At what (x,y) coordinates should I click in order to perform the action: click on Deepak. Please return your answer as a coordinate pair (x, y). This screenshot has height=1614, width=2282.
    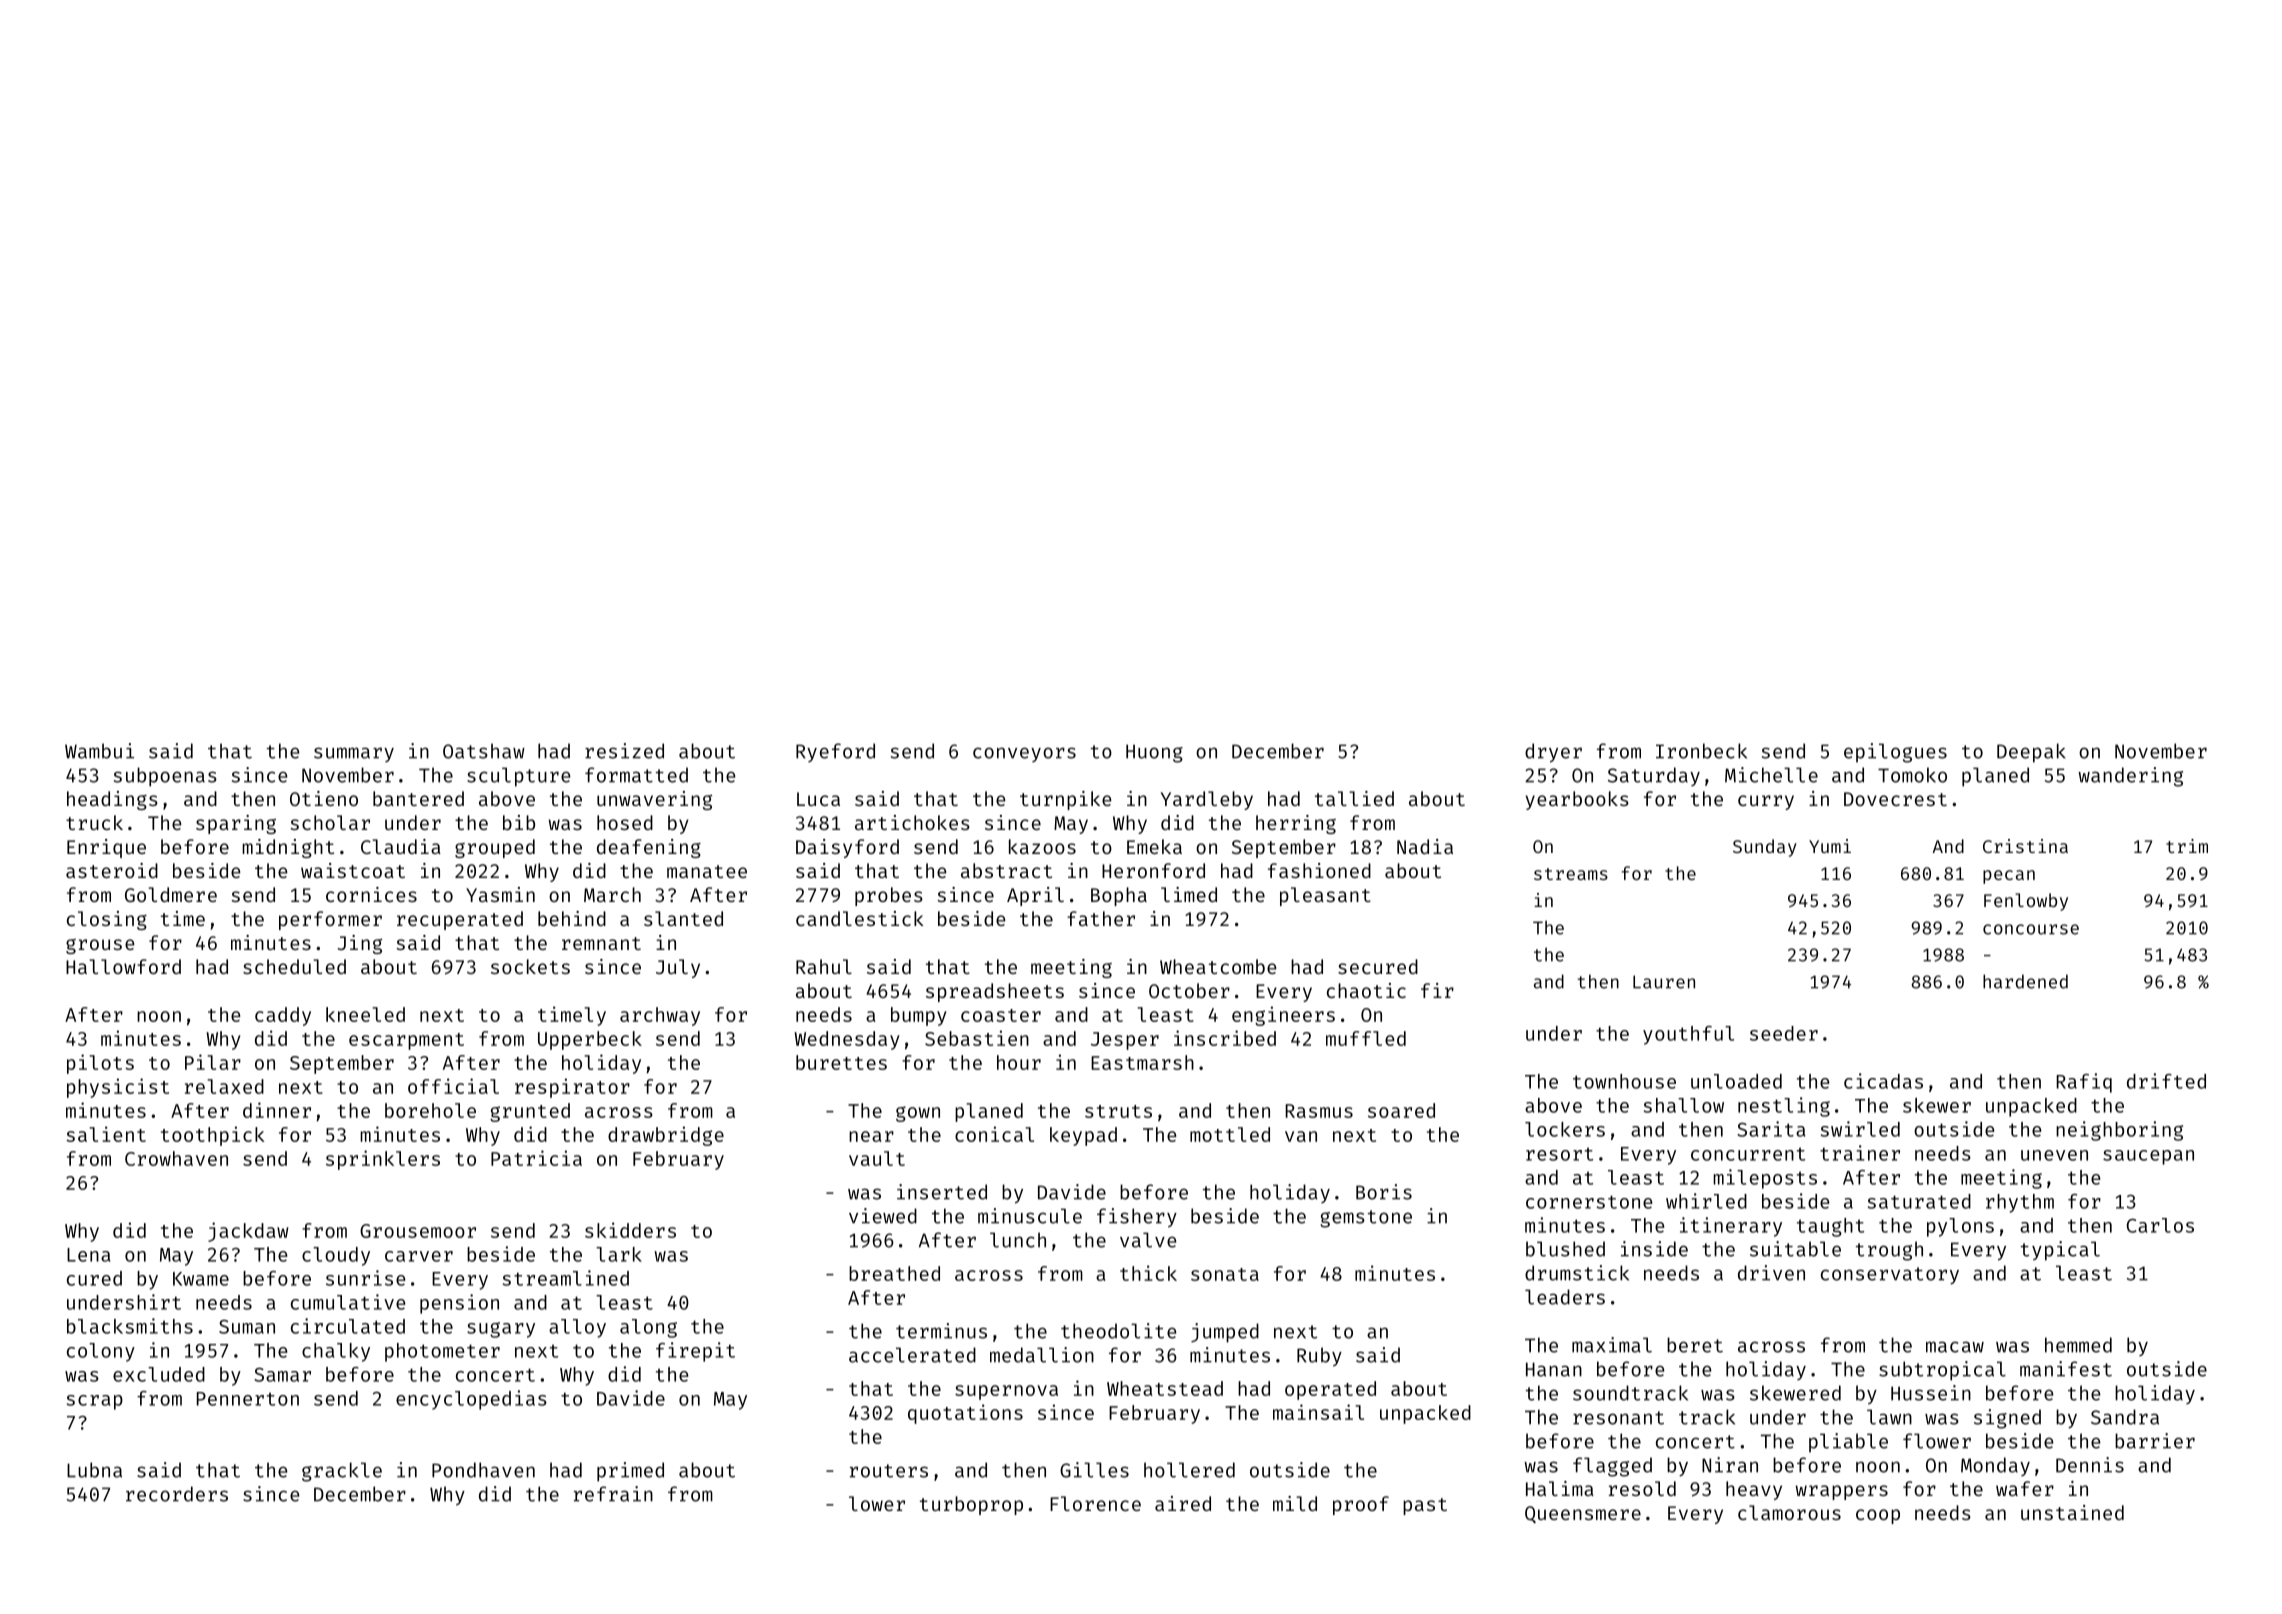
    Looking at the image, I should click on (2031, 753).
